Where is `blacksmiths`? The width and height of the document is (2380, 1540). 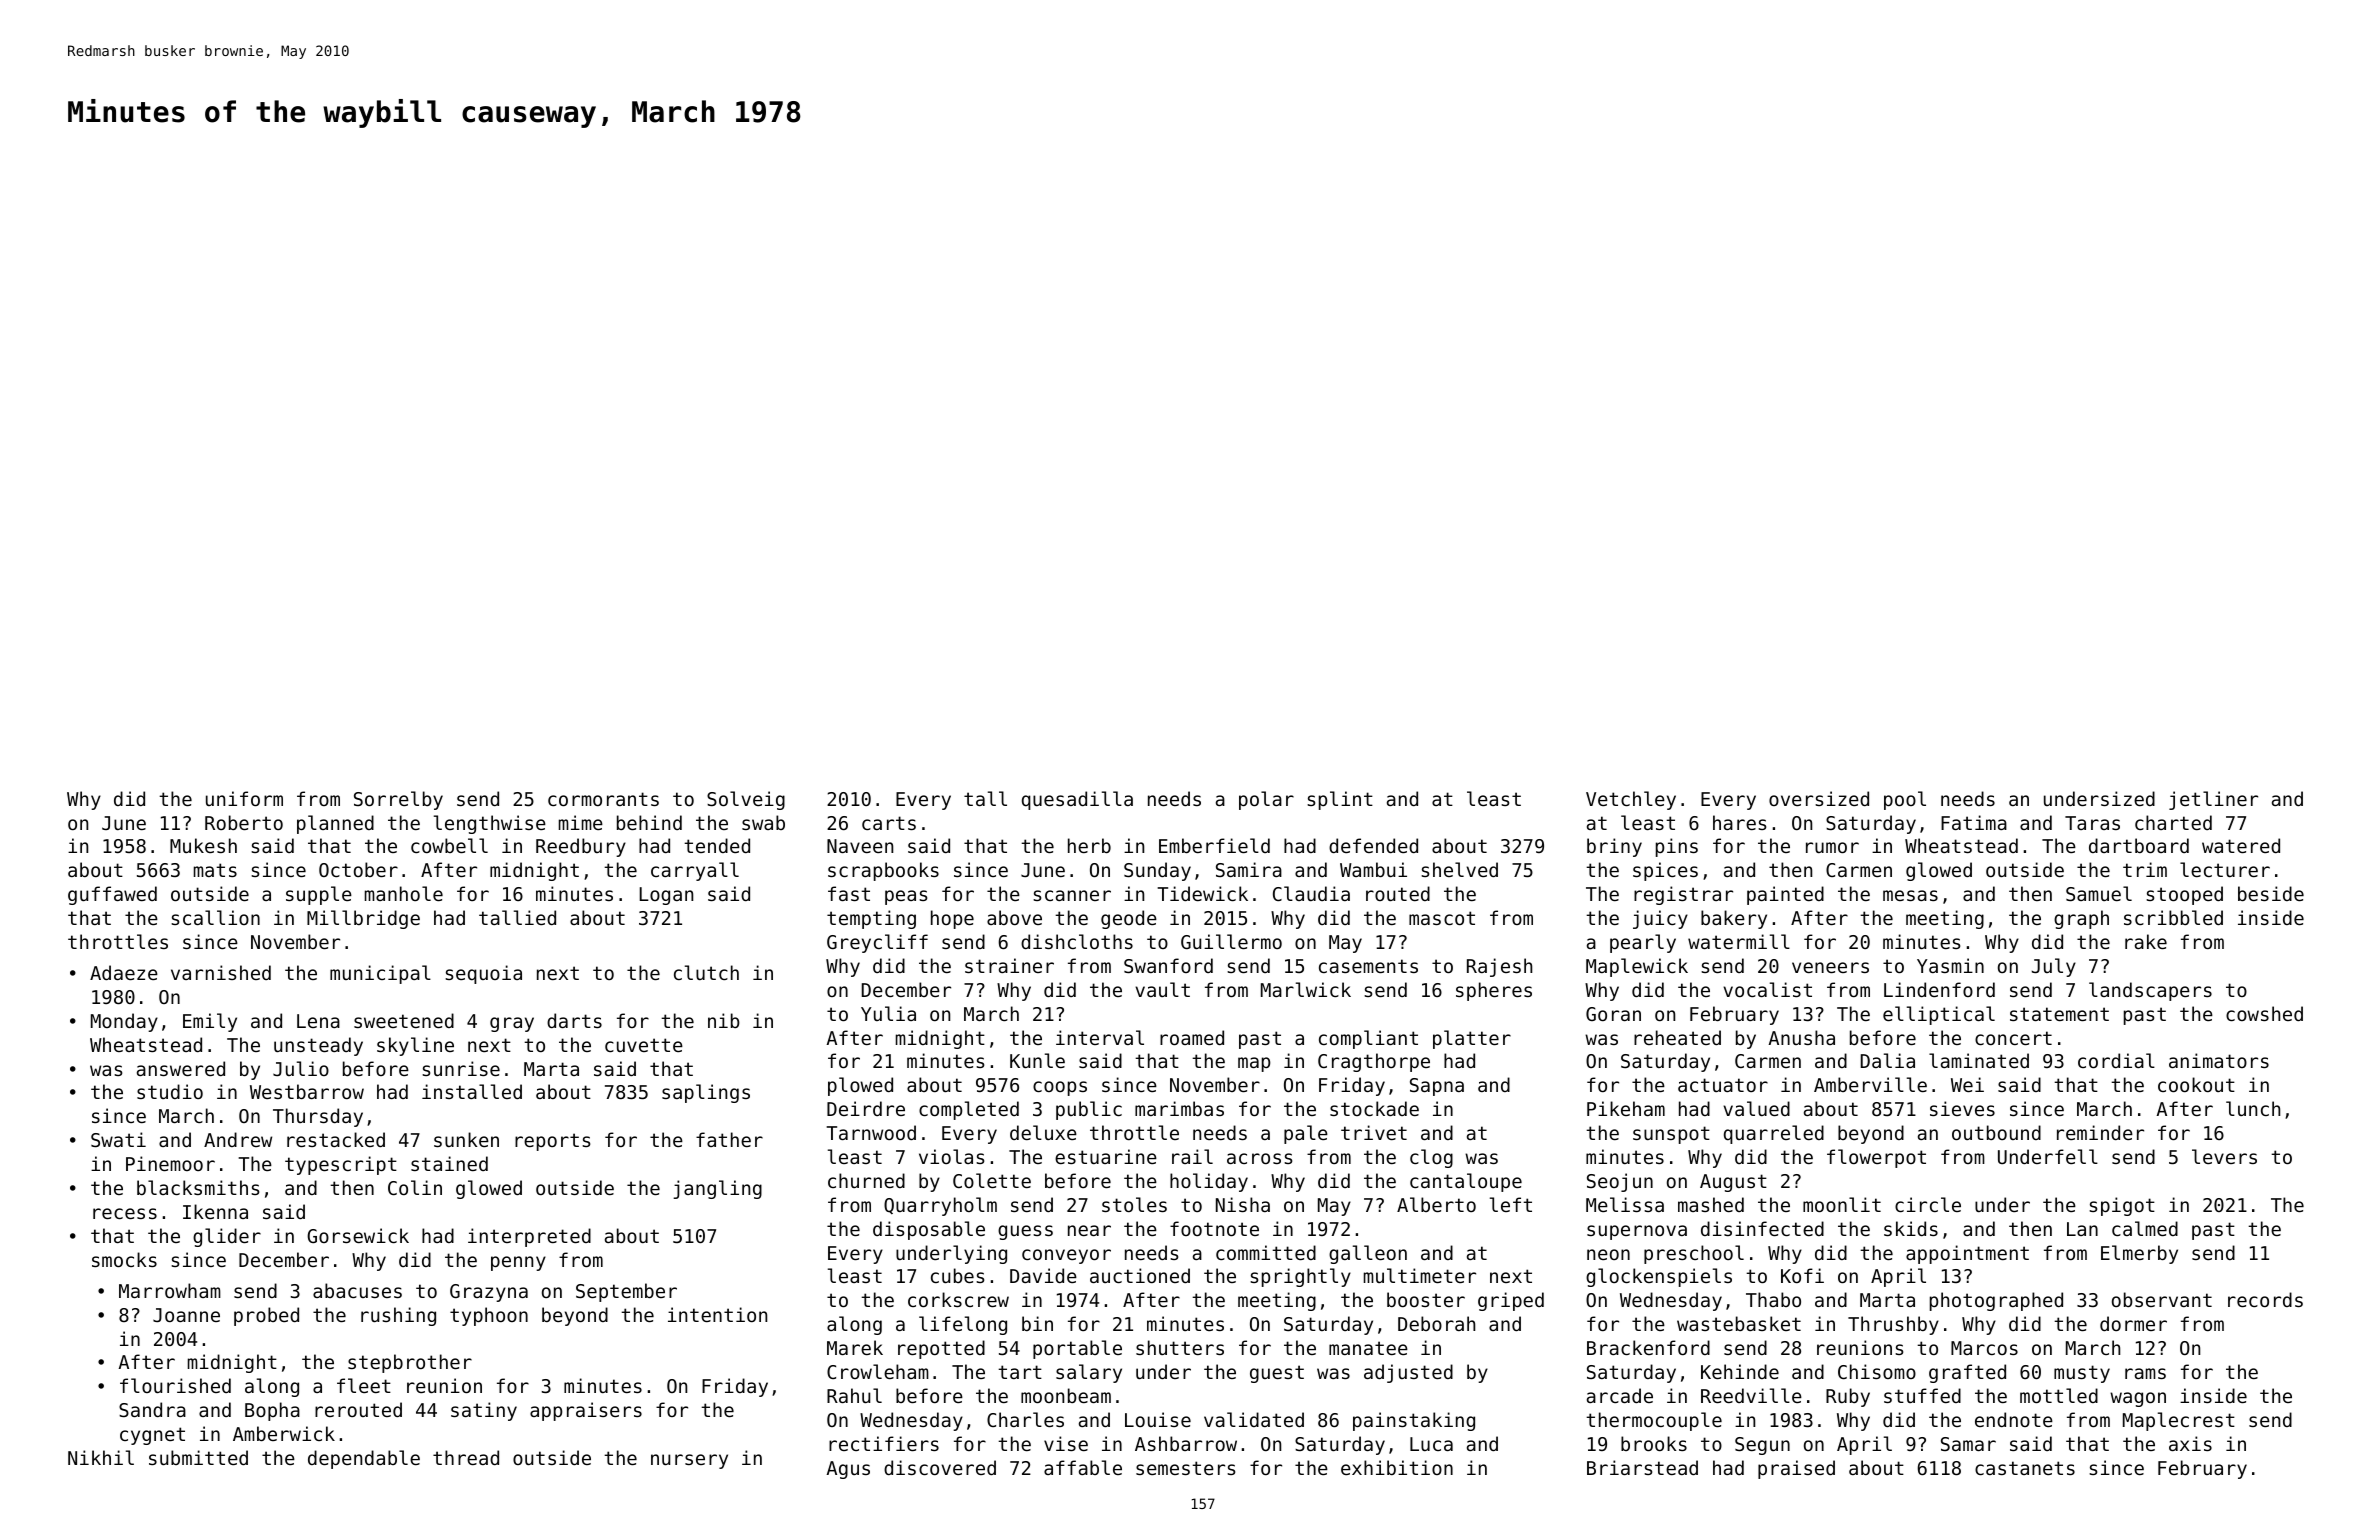 blacksmiths is located at coordinates (198, 1187).
